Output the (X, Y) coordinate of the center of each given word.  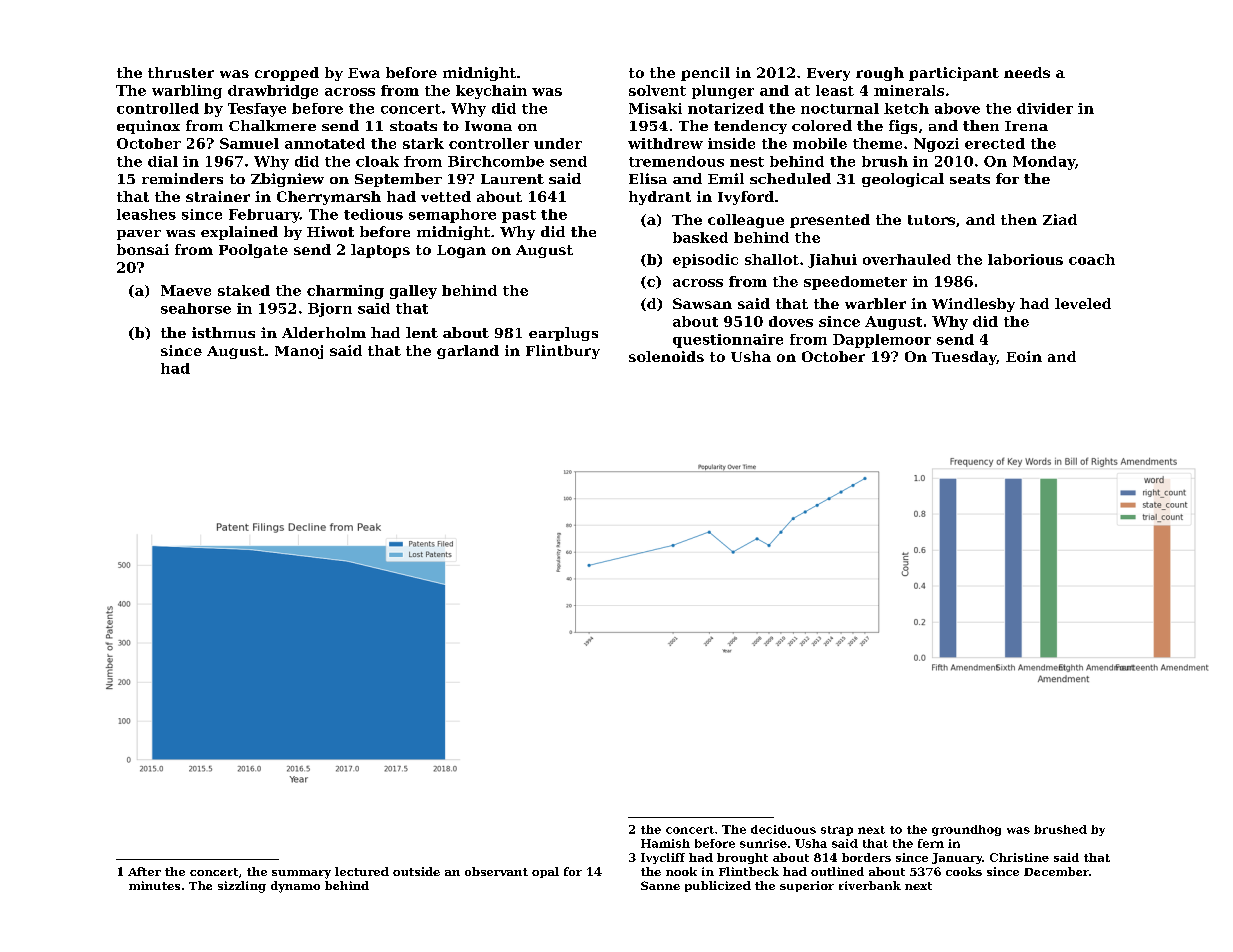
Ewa (364, 73)
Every (828, 74)
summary (301, 874)
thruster (181, 72)
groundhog (966, 830)
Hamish (665, 843)
